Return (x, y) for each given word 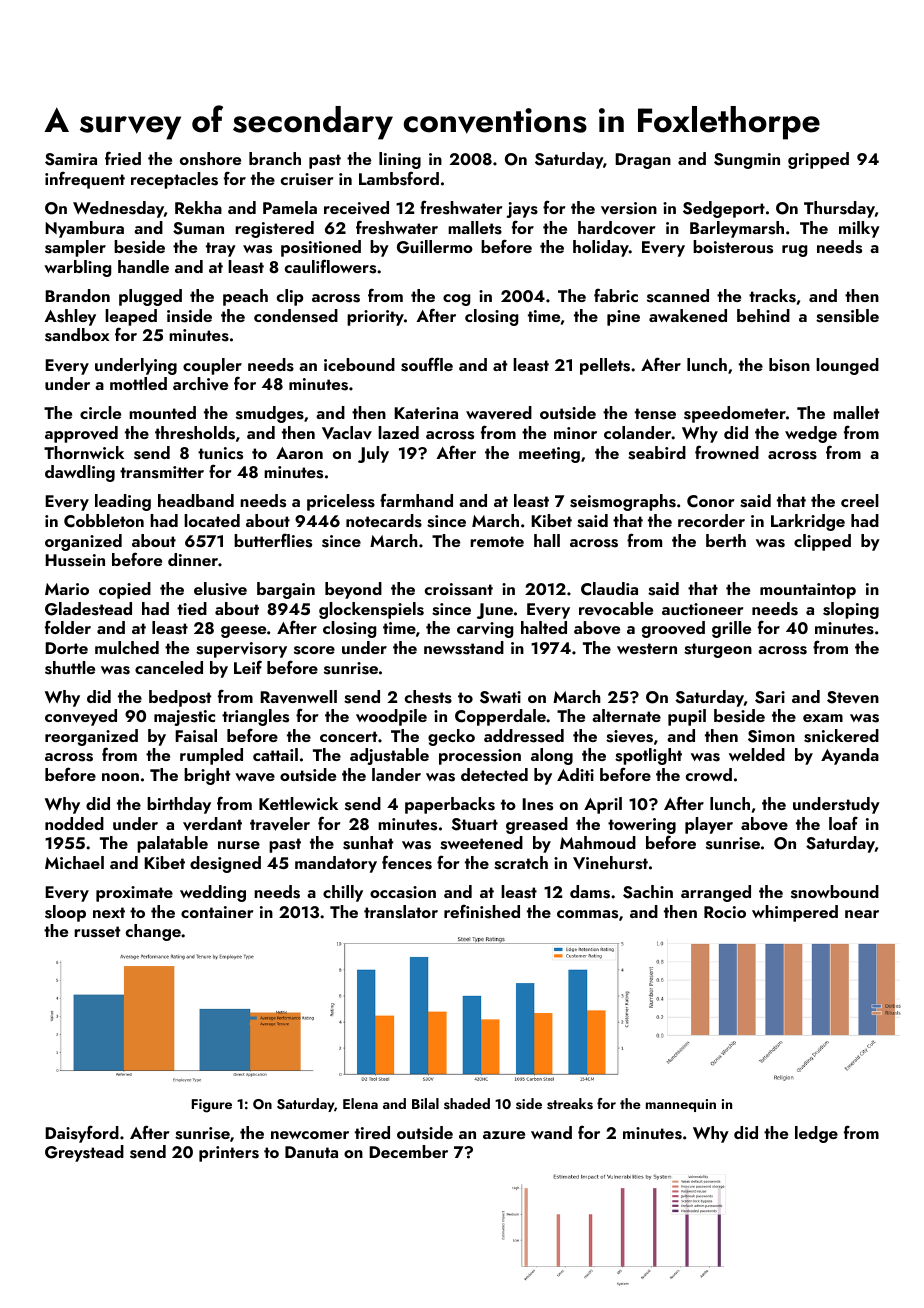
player (709, 825)
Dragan (643, 161)
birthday (179, 805)
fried (123, 158)
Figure (212, 1106)
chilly (343, 893)
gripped (818, 160)
